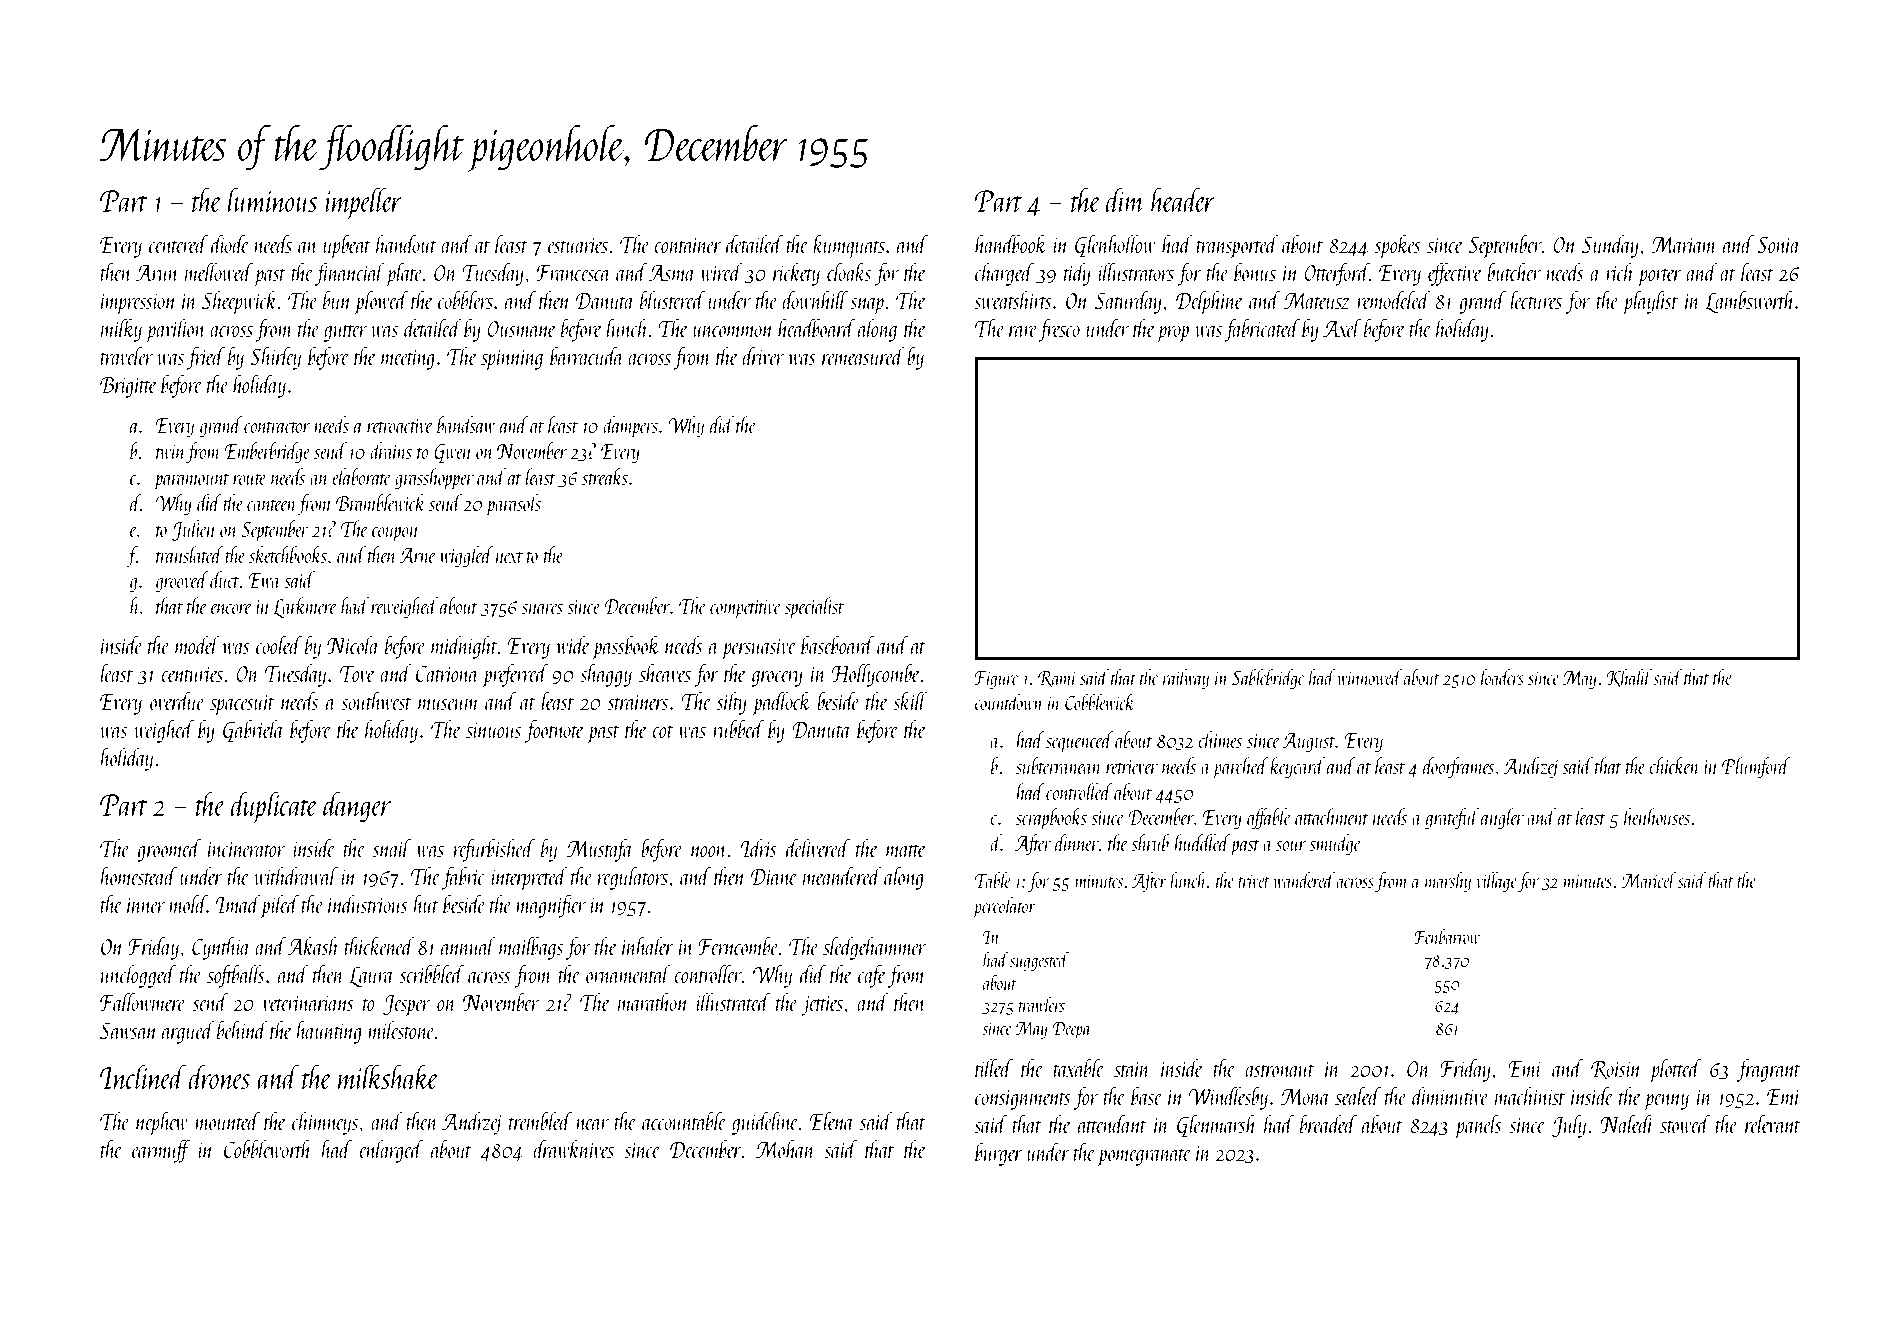 The image size is (1900, 1343). Describe the element at coordinates (515, 676) in the screenshot. I see `preferred` at that location.
